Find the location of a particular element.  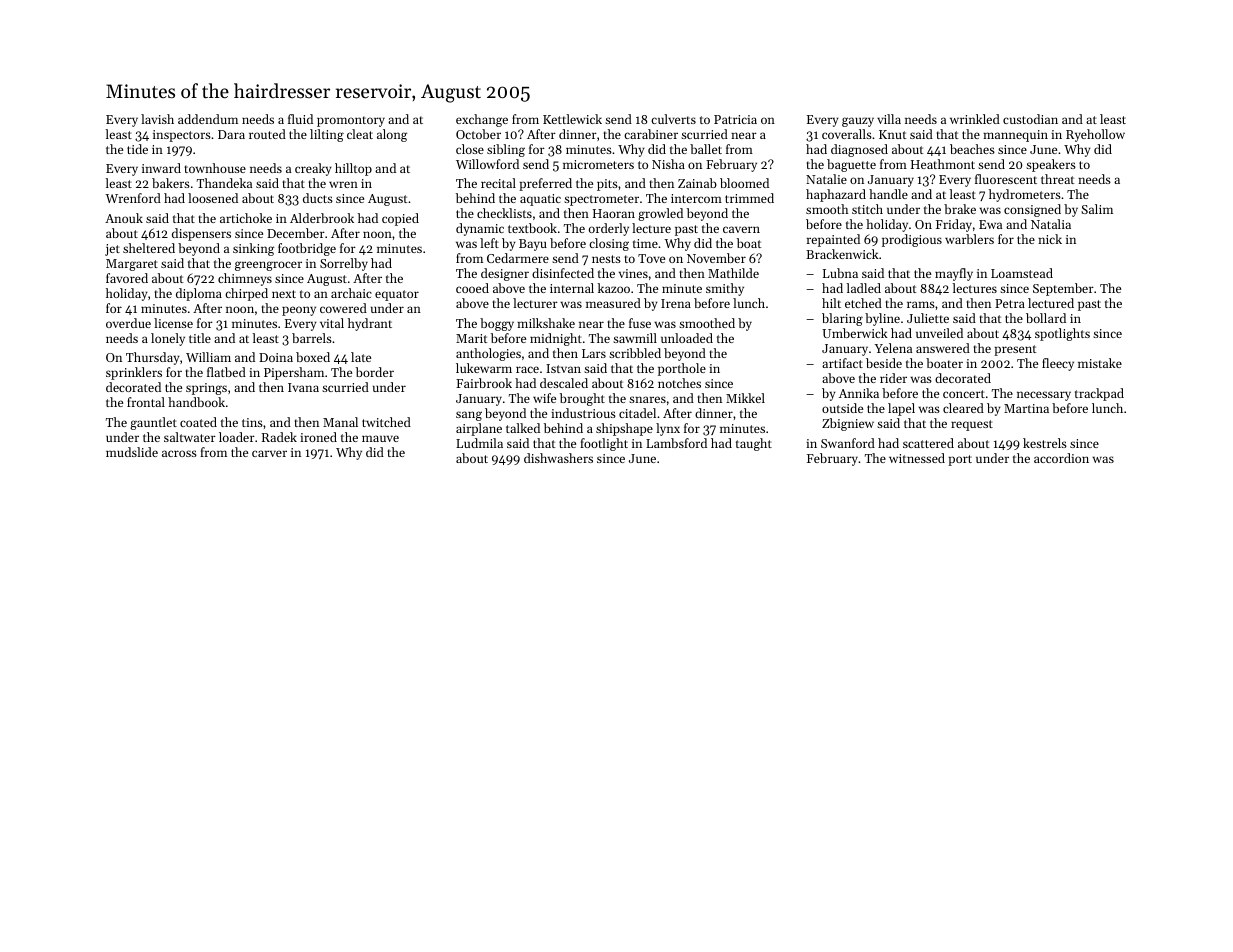

tins is located at coordinates (252, 422).
